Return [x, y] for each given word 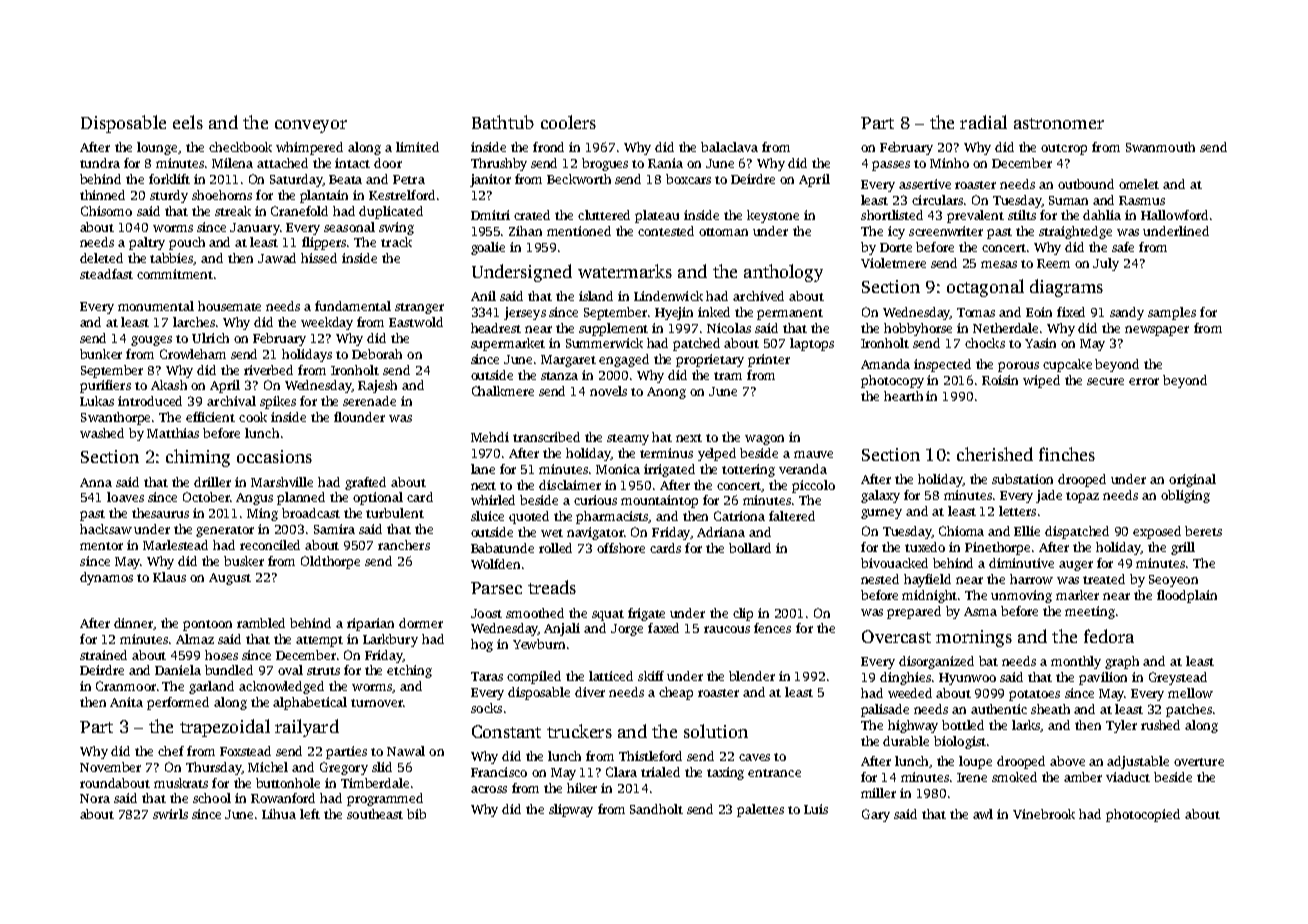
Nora [95, 798]
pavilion [1103, 678]
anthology [783, 273]
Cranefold [299, 211]
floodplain [1187, 596]
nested [880, 579]
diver [590, 692]
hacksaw [106, 529]
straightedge [1075, 232]
